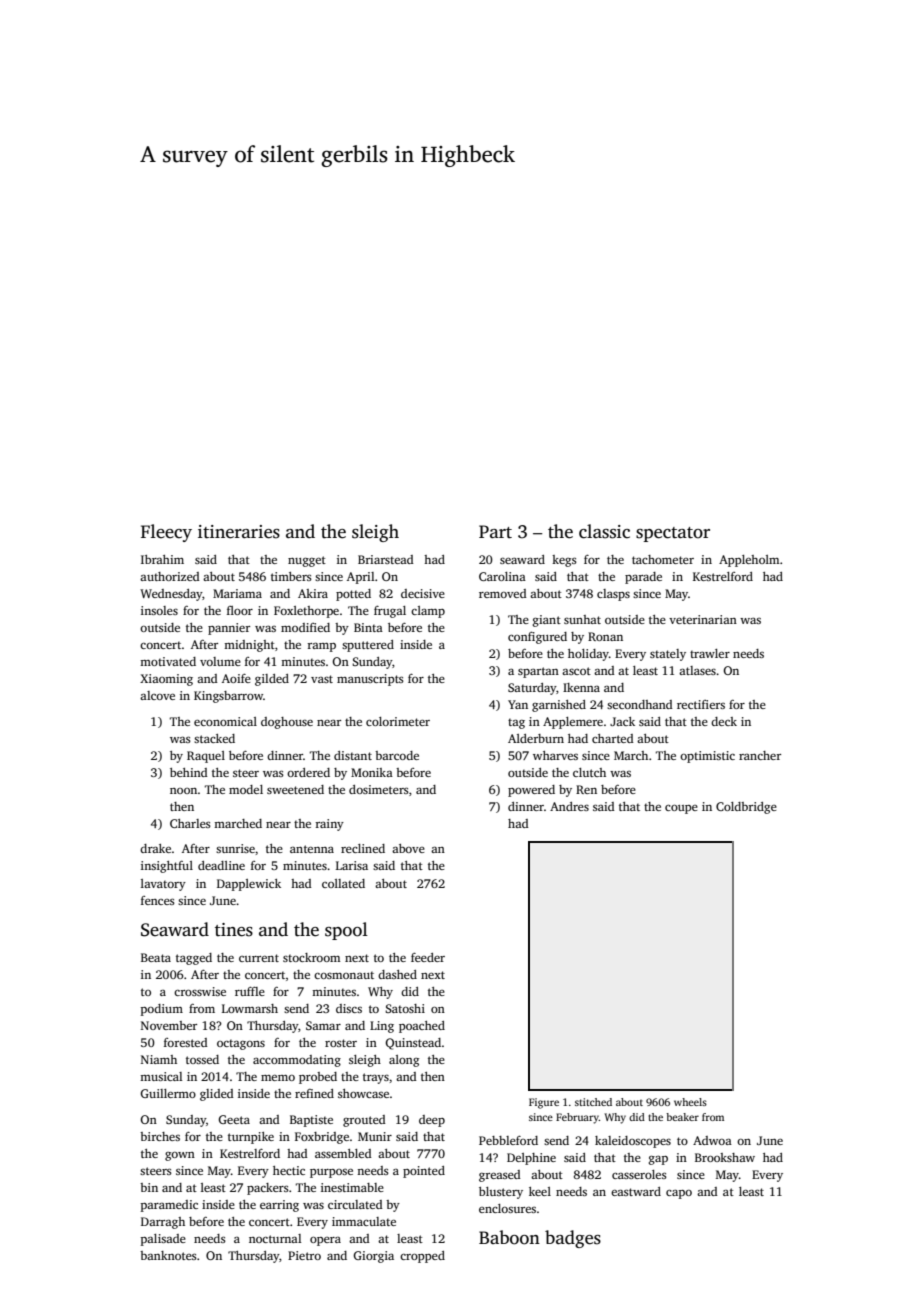 This screenshot has height=1314, width=924. I want to click on poached, so click(422, 1027).
